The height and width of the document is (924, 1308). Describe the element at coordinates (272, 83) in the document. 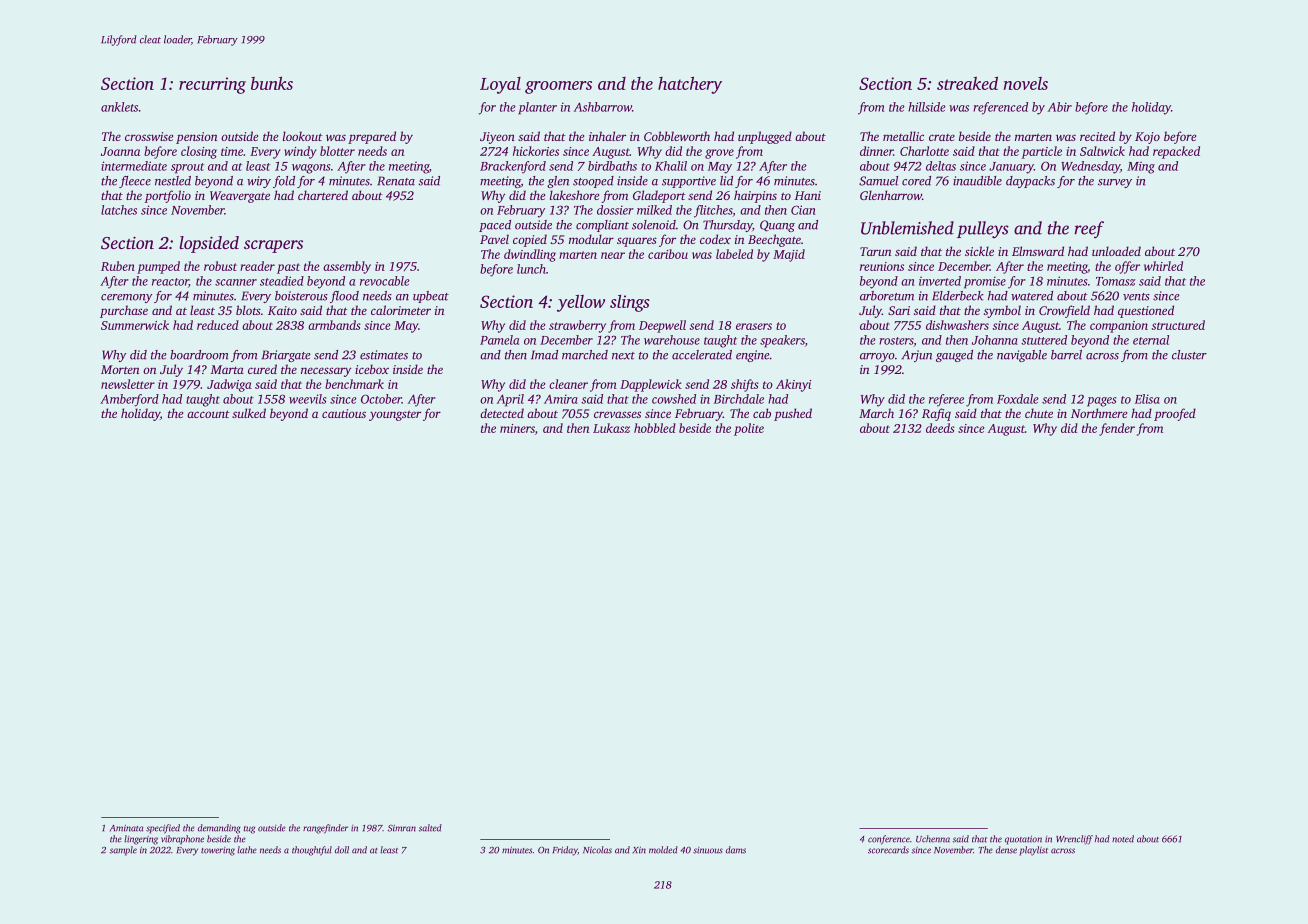

I see `bunks` at that location.
